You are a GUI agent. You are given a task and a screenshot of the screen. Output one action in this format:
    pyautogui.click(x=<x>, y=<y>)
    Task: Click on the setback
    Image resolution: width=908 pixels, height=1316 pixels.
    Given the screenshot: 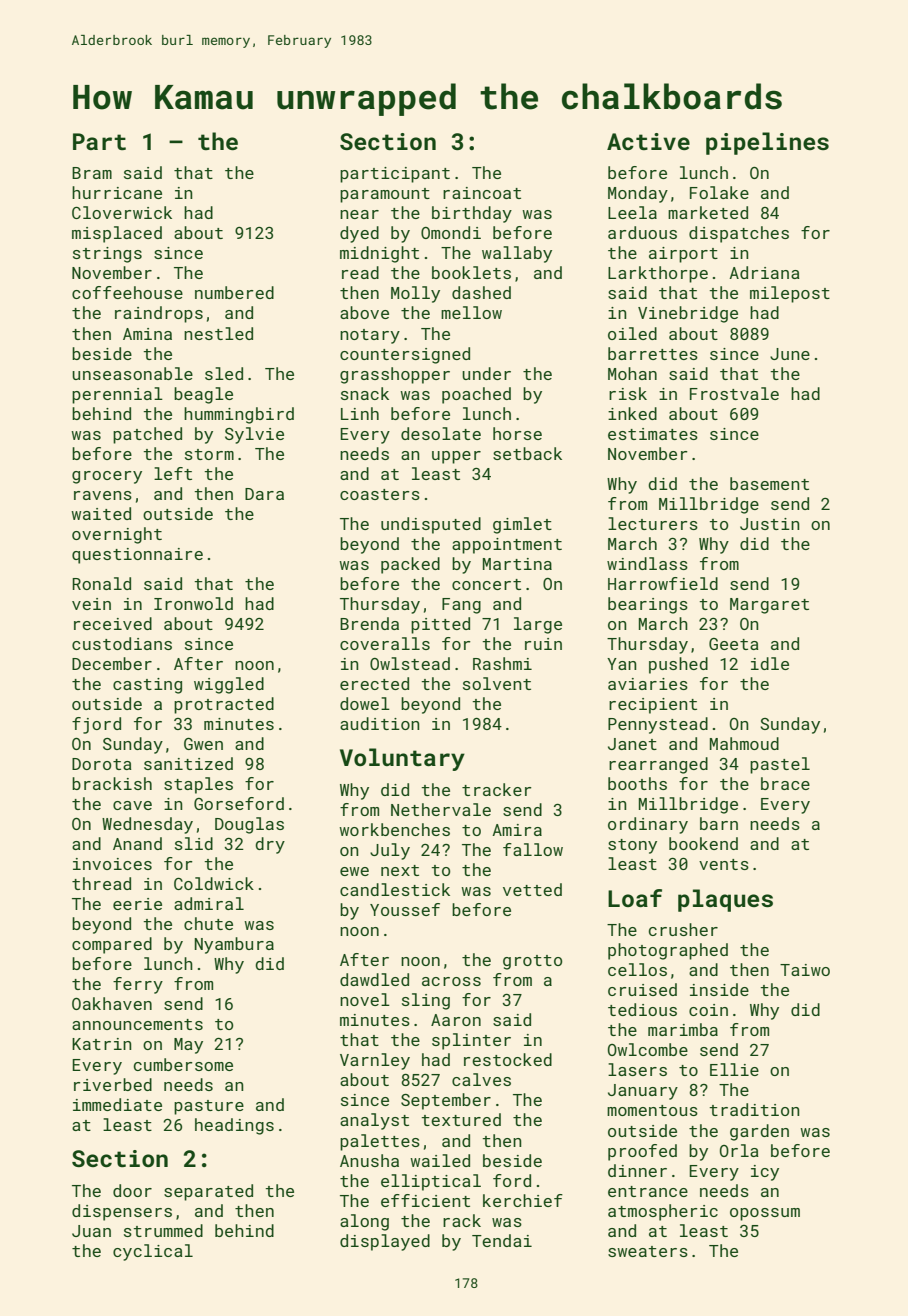 What is the action you would take?
    pyautogui.click(x=527, y=453)
